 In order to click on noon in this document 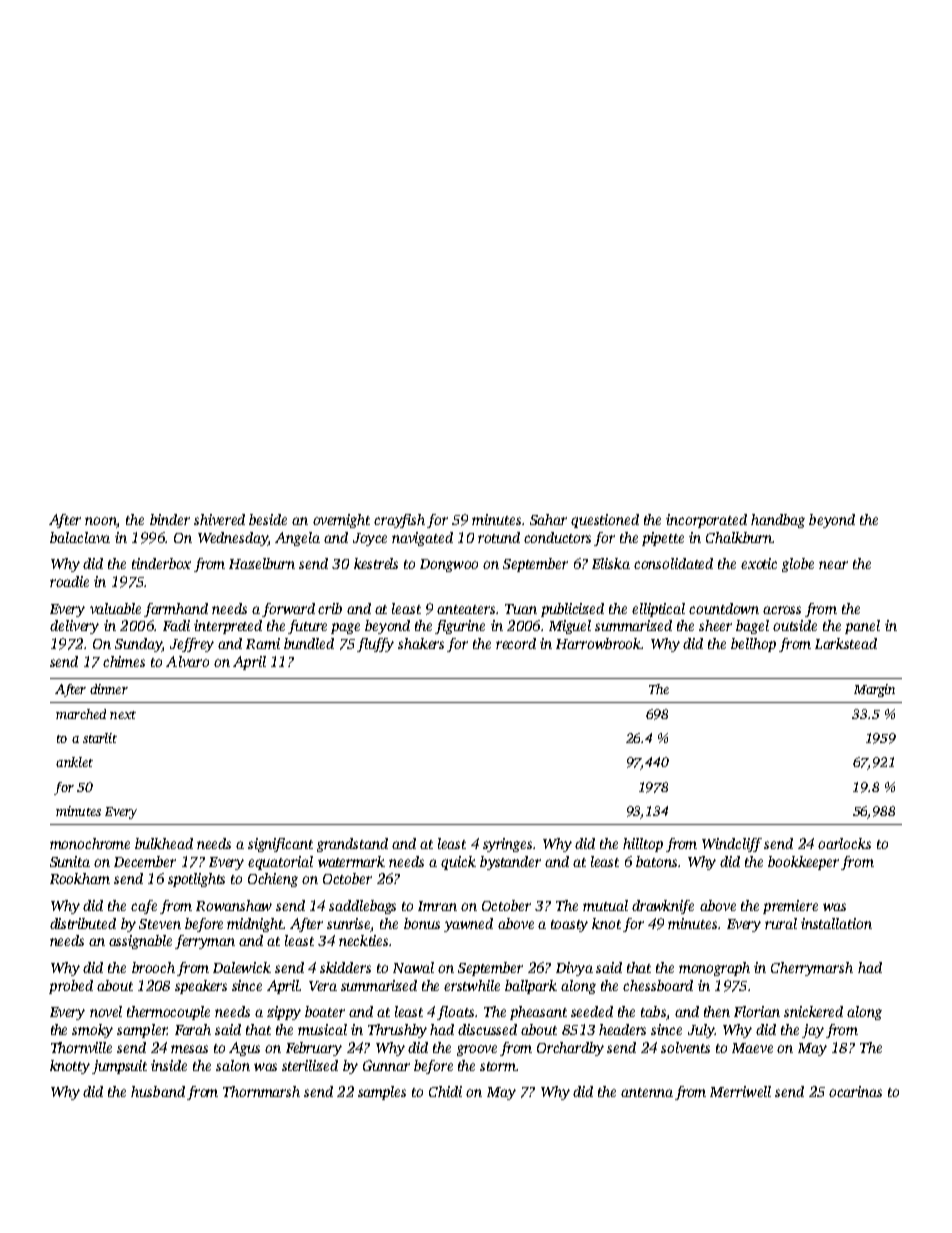, I will do `click(101, 521)`.
